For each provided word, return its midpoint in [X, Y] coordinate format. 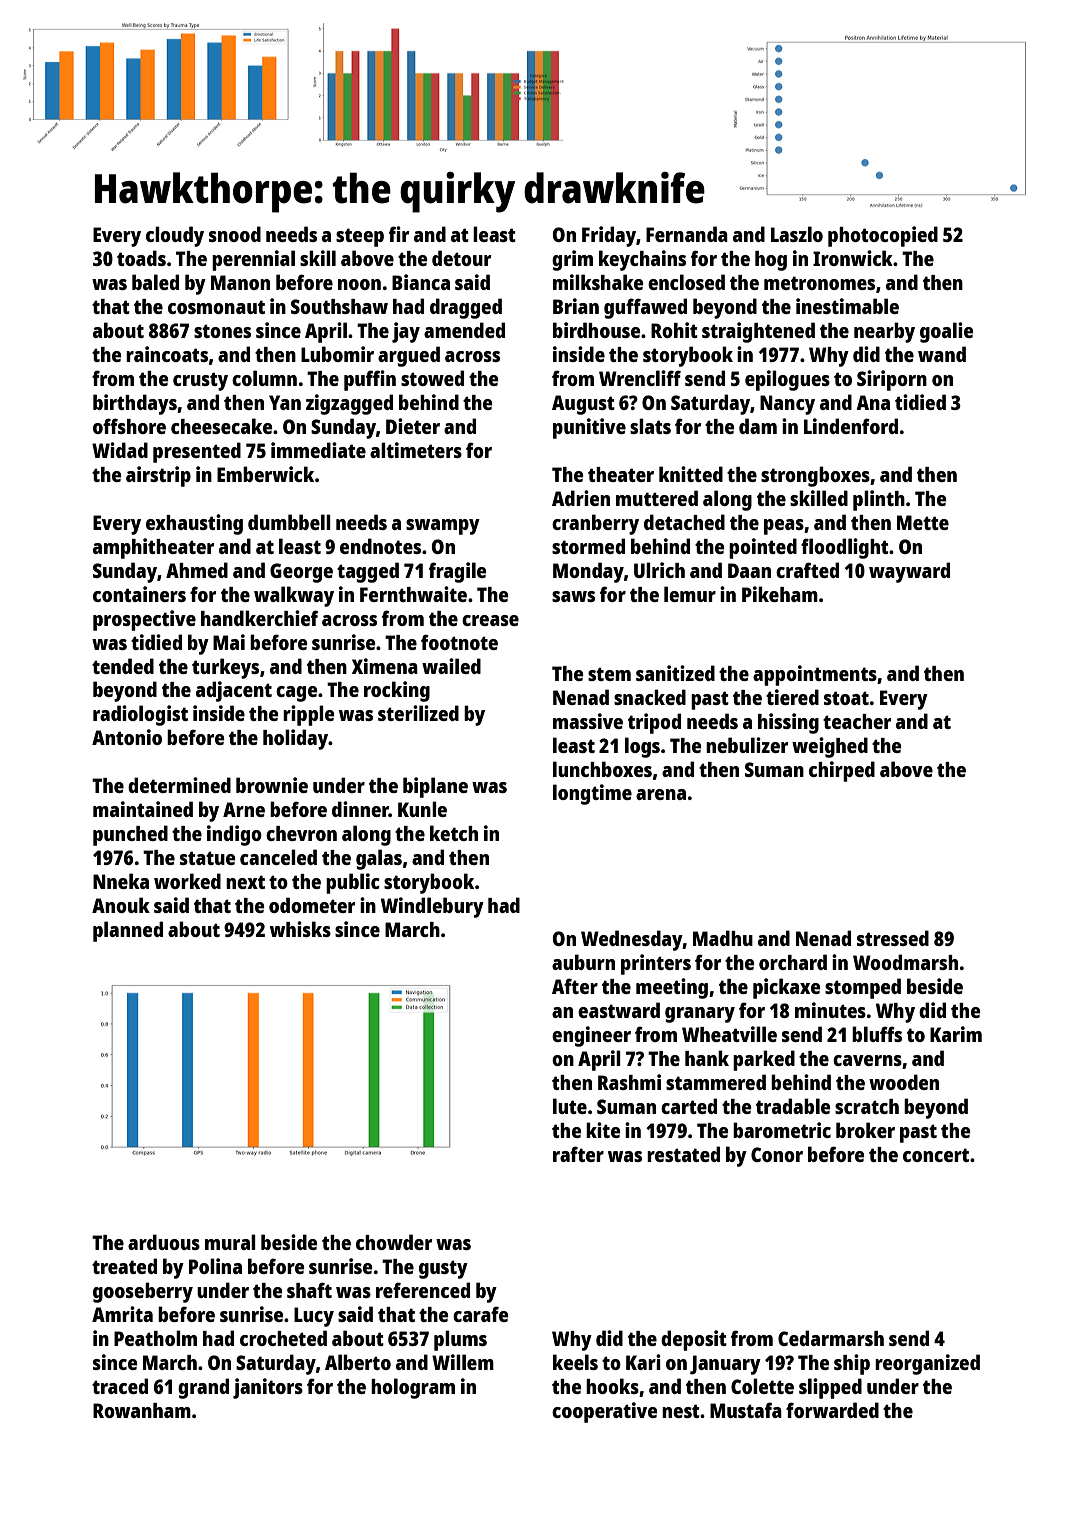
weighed [830, 747]
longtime [592, 794]
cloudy [175, 236]
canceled [278, 857]
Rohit [674, 330]
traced [120, 1386]
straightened [758, 332]
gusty [443, 1269]
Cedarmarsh [831, 1338]
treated [124, 1266]
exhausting [194, 524]
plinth [879, 500]
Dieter [413, 426]
